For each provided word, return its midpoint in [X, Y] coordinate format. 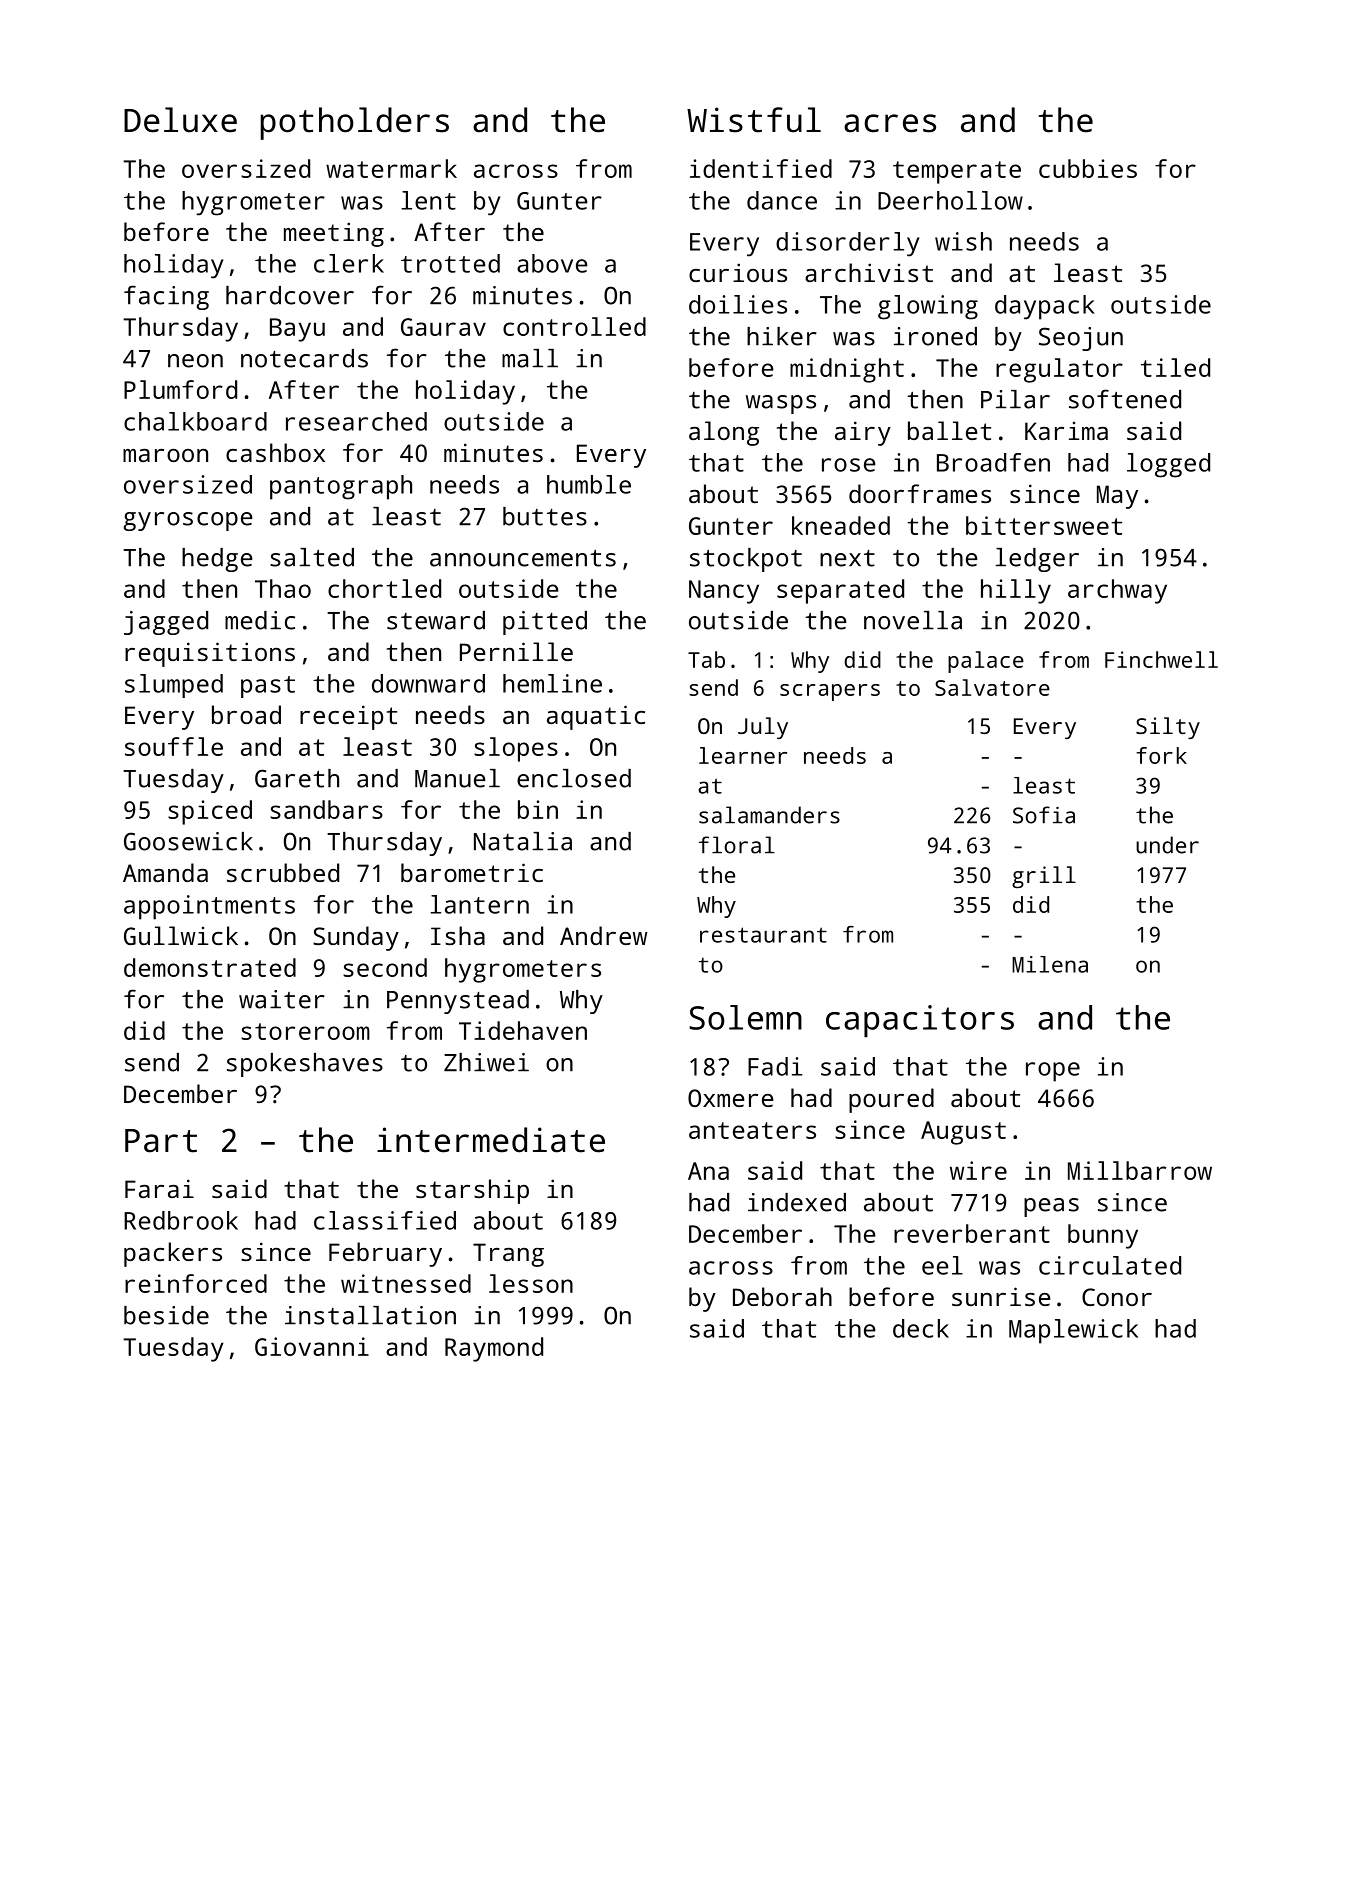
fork [1162, 755]
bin [538, 809]
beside [166, 1315]
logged [1168, 465]
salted [312, 557]
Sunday [356, 938]
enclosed [574, 778]
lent [428, 200]
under [1167, 845]
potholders [354, 123]
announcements [523, 558]
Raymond [494, 1349]
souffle [174, 746]
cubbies [1088, 168]
